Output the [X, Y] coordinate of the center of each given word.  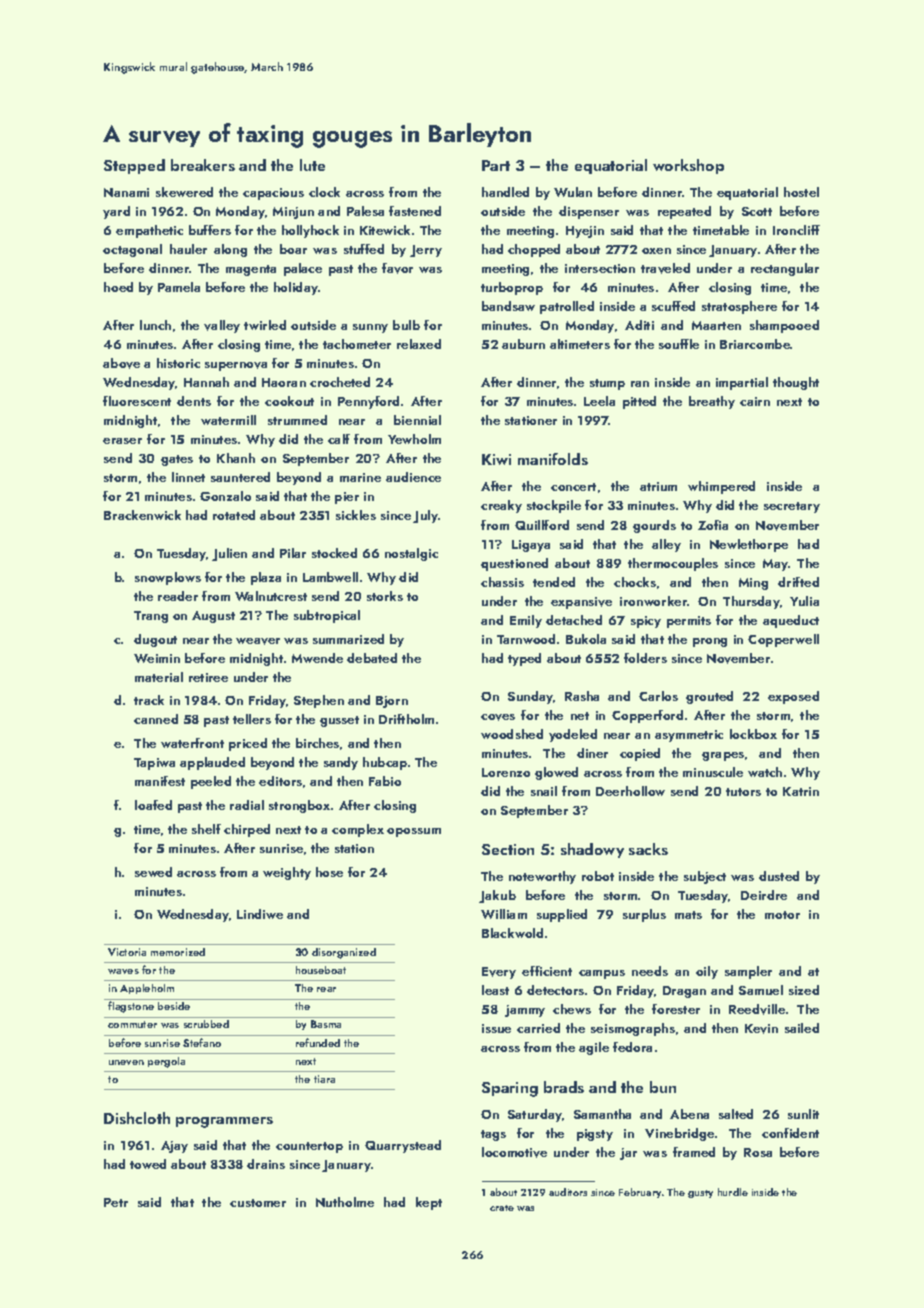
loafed [153, 805]
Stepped [134, 166]
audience [413, 477]
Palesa [365, 211]
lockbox [753, 734]
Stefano [202, 1042]
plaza [266, 578]
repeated [684, 212]
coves [498, 717]
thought [796, 383]
